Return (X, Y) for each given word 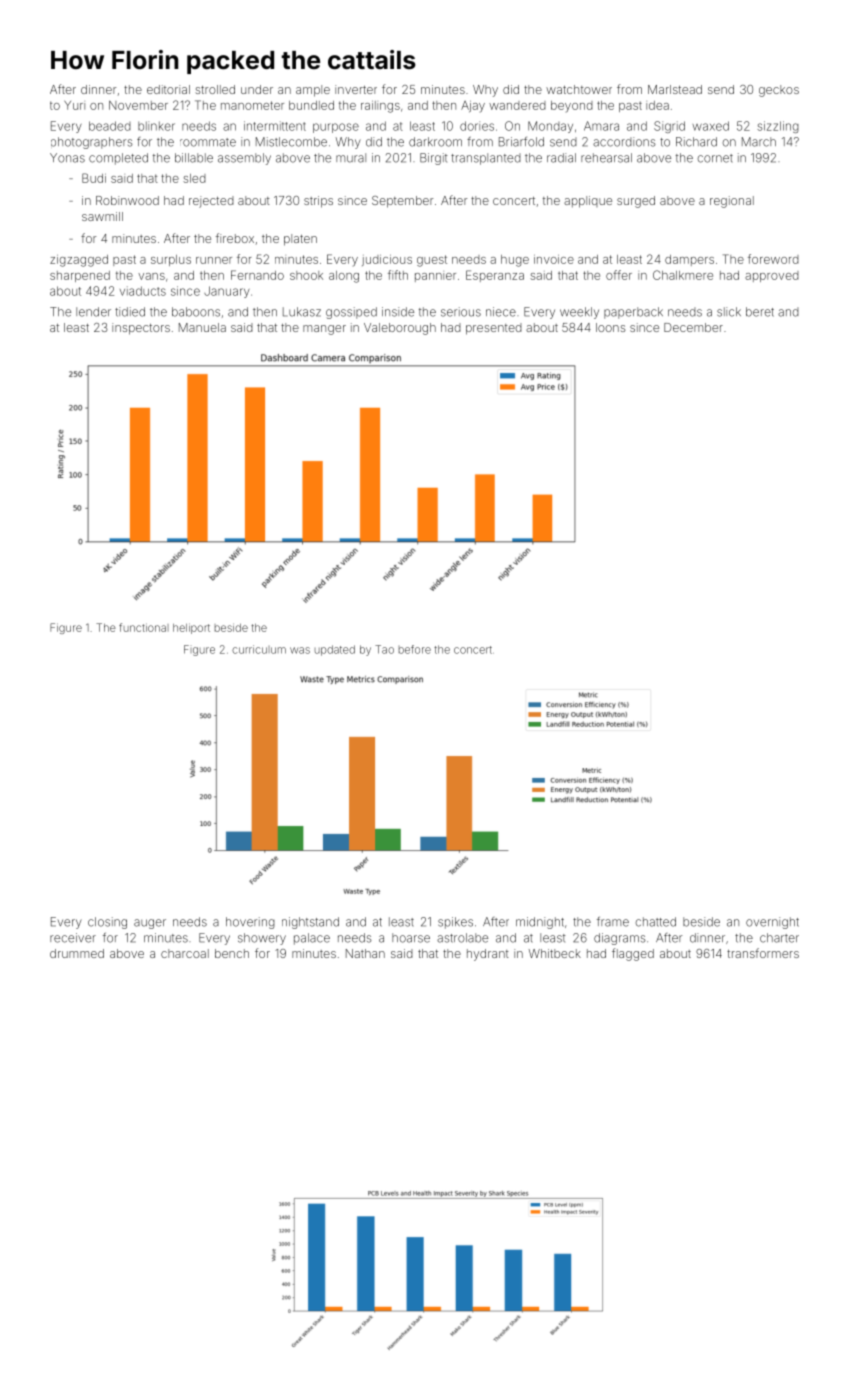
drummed (77, 953)
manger (324, 330)
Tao (384, 649)
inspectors (141, 329)
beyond (572, 107)
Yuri (74, 105)
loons (610, 327)
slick (729, 312)
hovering (250, 923)
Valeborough (400, 329)
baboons (196, 312)
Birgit (434, 159)
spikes (455, 923)
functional (144, 627)
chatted (656, 922)
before (415, 649)
